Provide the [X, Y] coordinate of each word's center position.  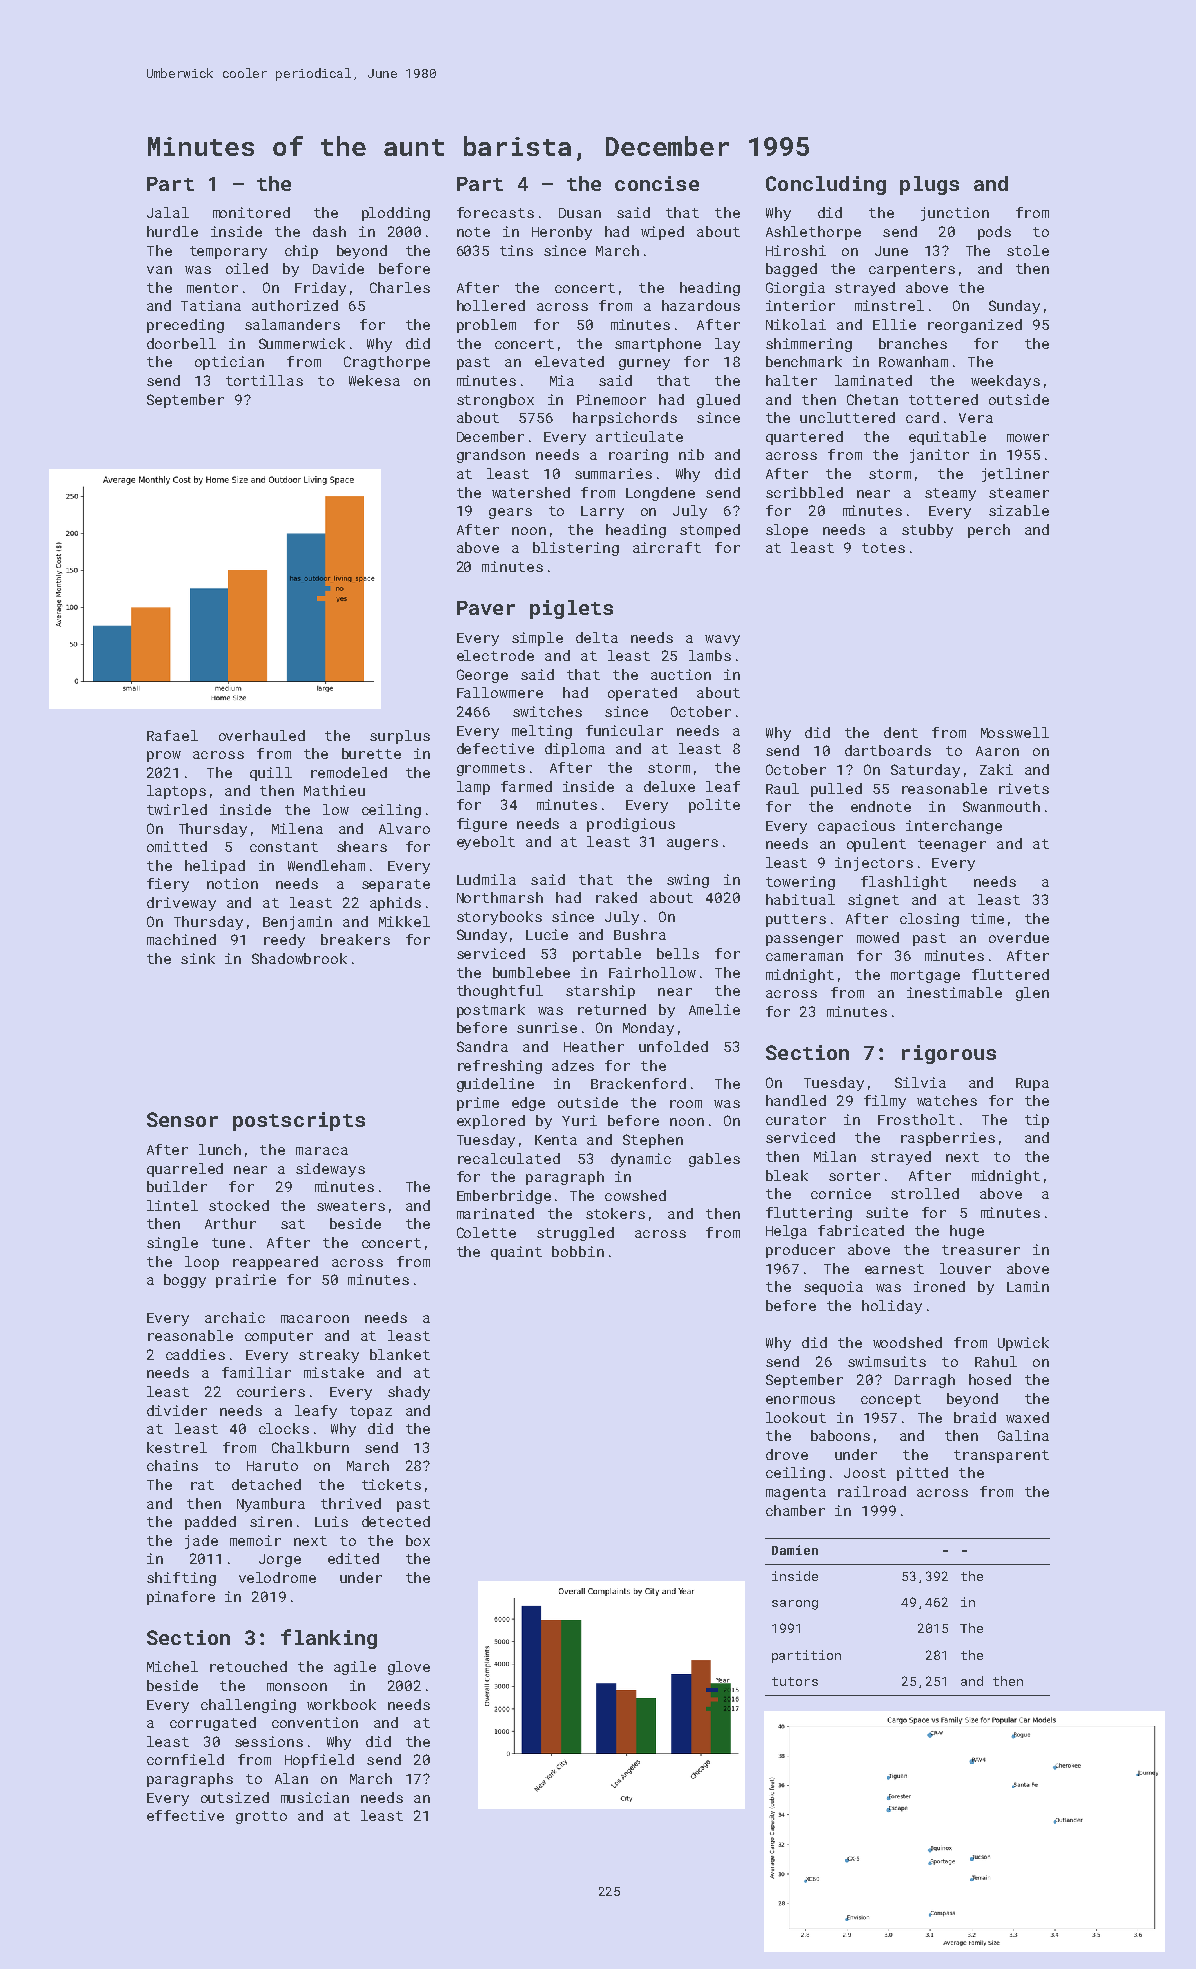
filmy [885, 1102]
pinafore [181, 1598]
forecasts [495, 212]
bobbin [578, 1251]
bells [678, 953]
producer [800, 1251]
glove [409, 1668]
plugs [929, 185]
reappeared [275, 1263]
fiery [168, 885]
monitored [251, 212]
